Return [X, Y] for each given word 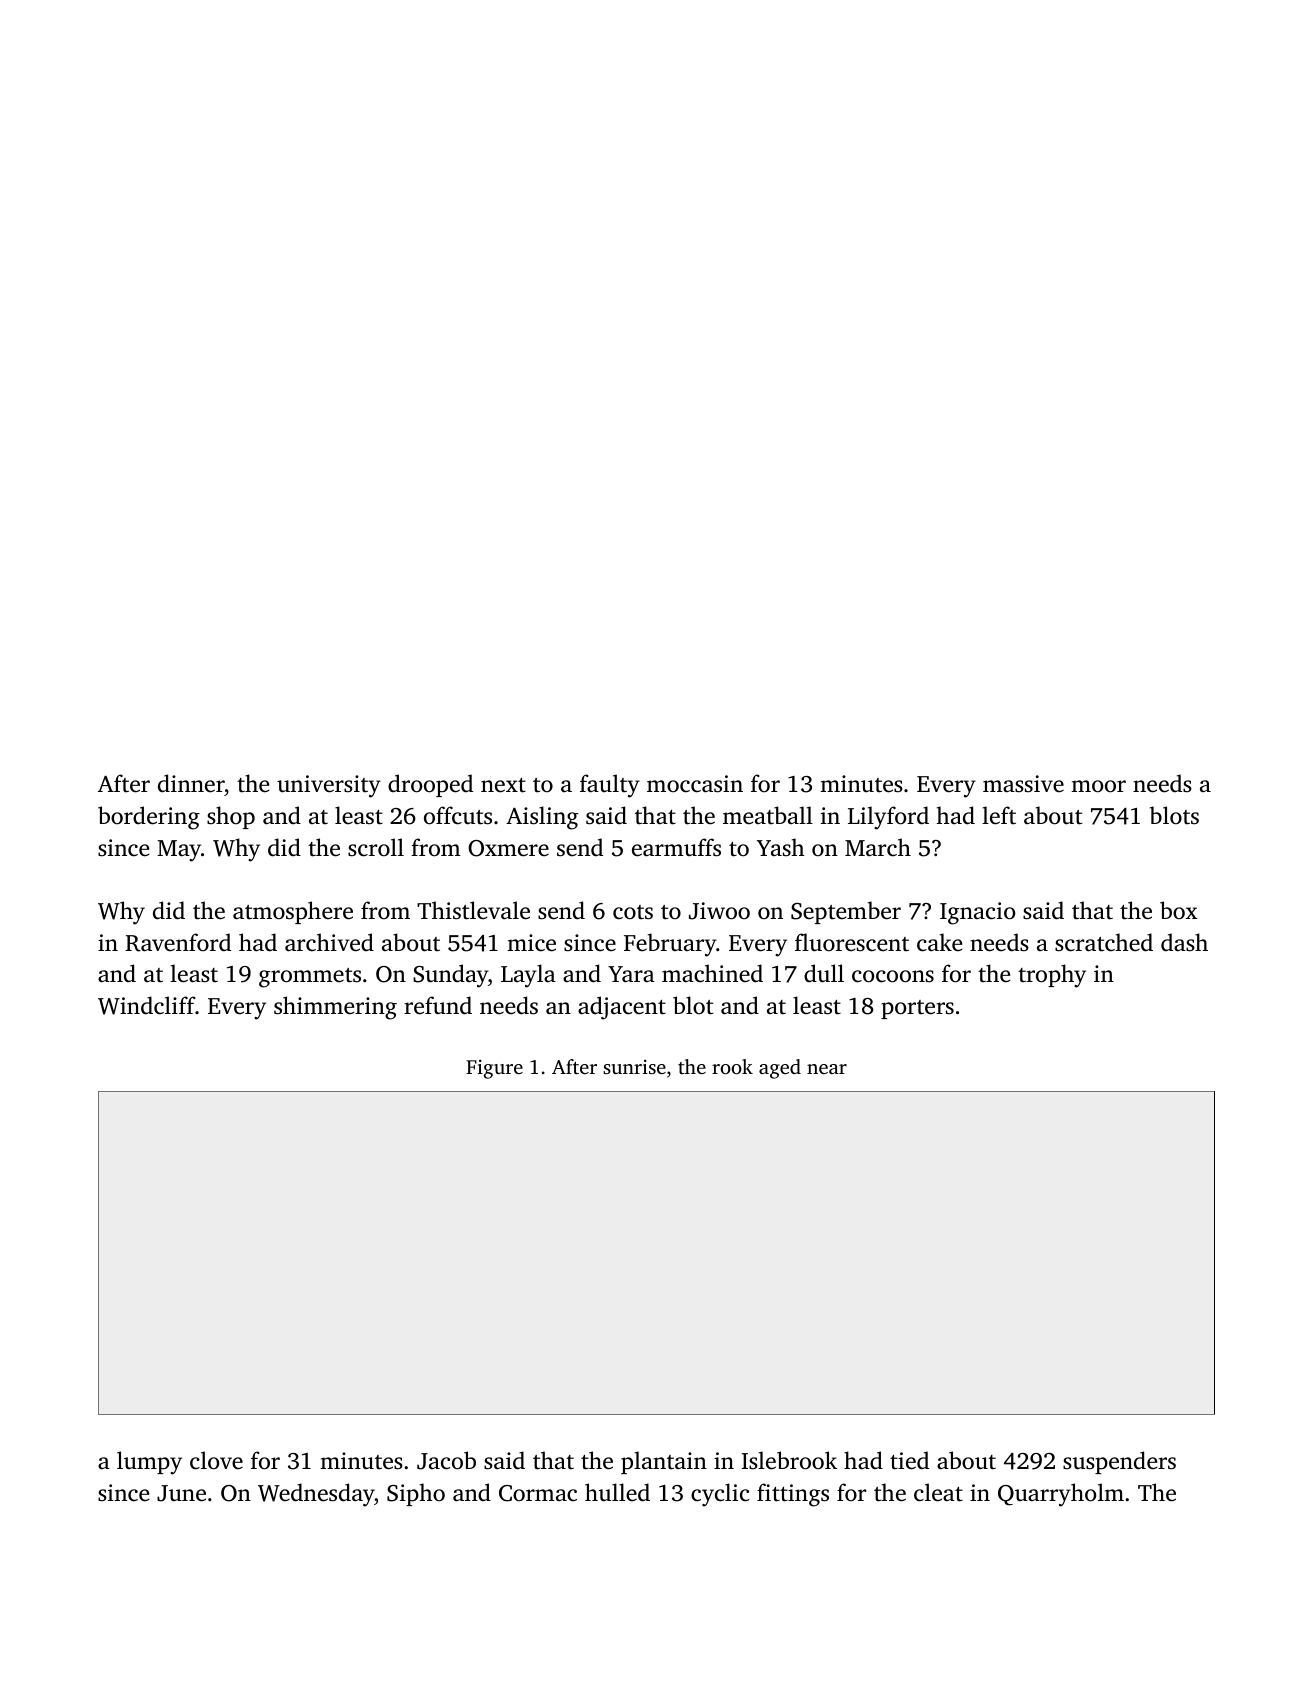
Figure [494, 1069]
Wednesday [316, 1495]
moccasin [695, 784]
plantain [664, 1462]
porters [917, 1009]
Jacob [446, 1460]
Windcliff [146, 1005]
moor [1098, 786]
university [329, 786]
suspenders [1119, 1462]
